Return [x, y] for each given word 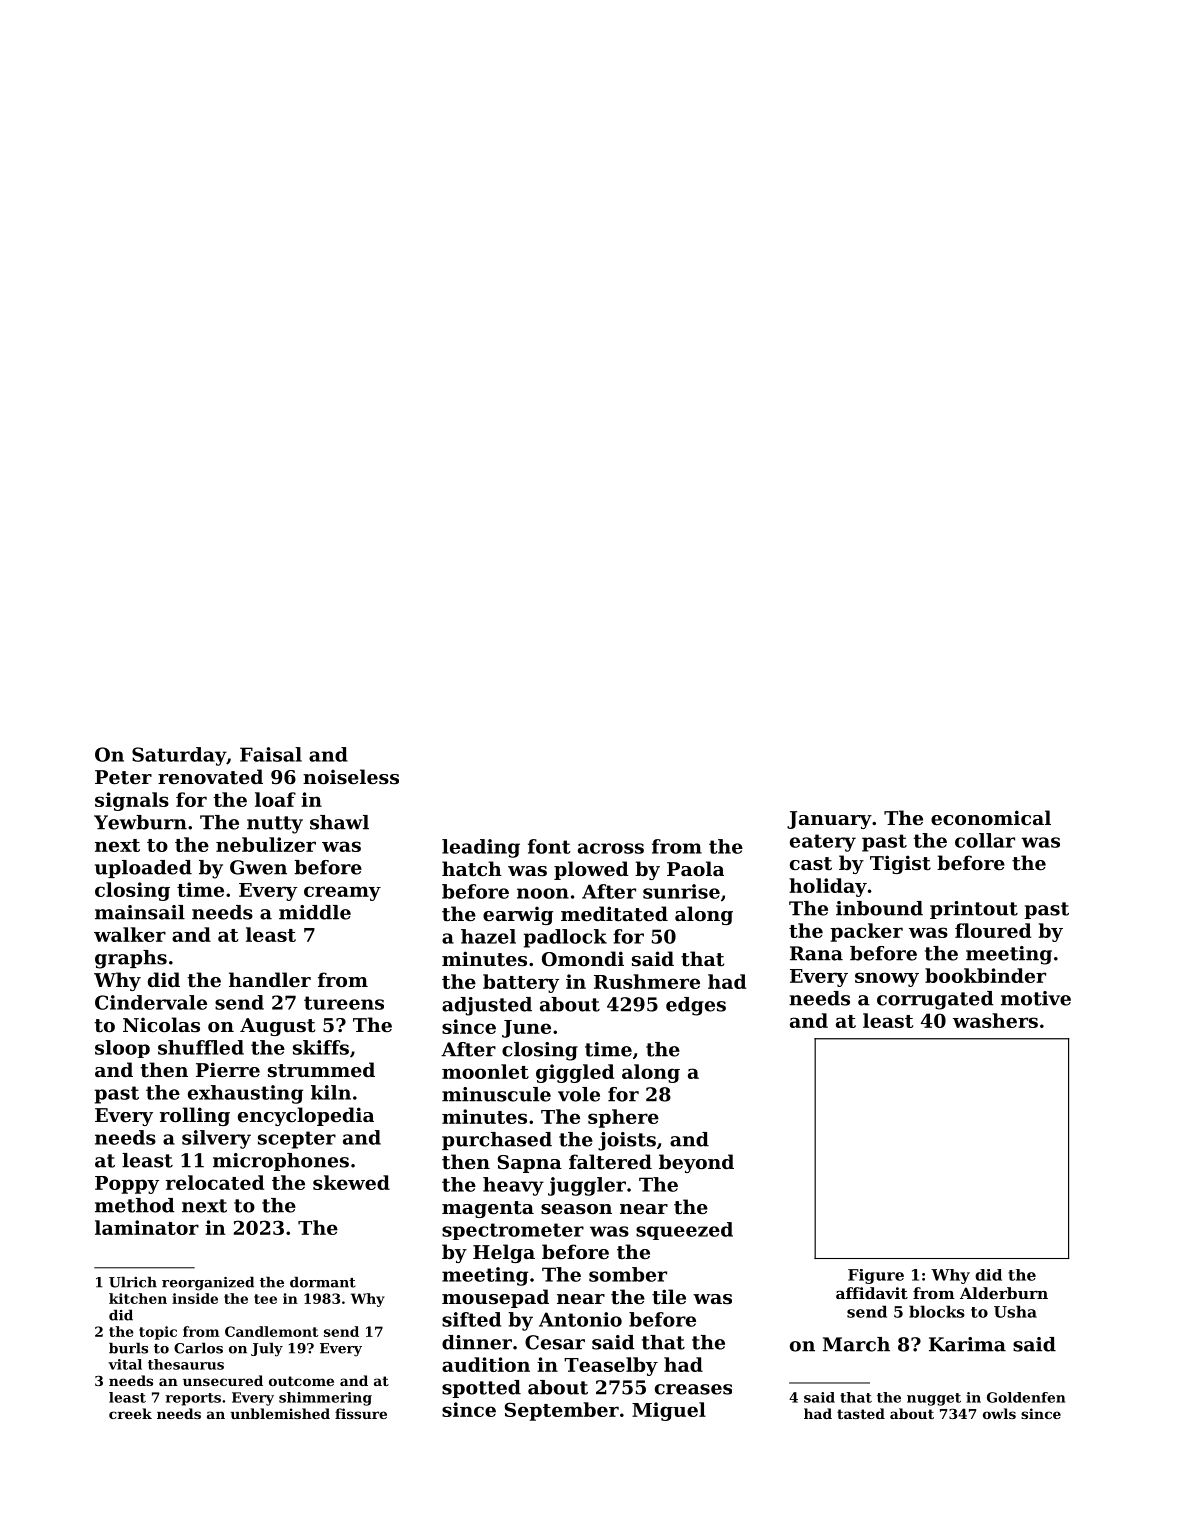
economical [991, 817]
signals [132, 801]
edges [696, 1006]
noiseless [351, 777]
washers [995, 1020]
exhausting [245, 1094]
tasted [861, 1413]
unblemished [280, 1413]
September [562, 1411]
